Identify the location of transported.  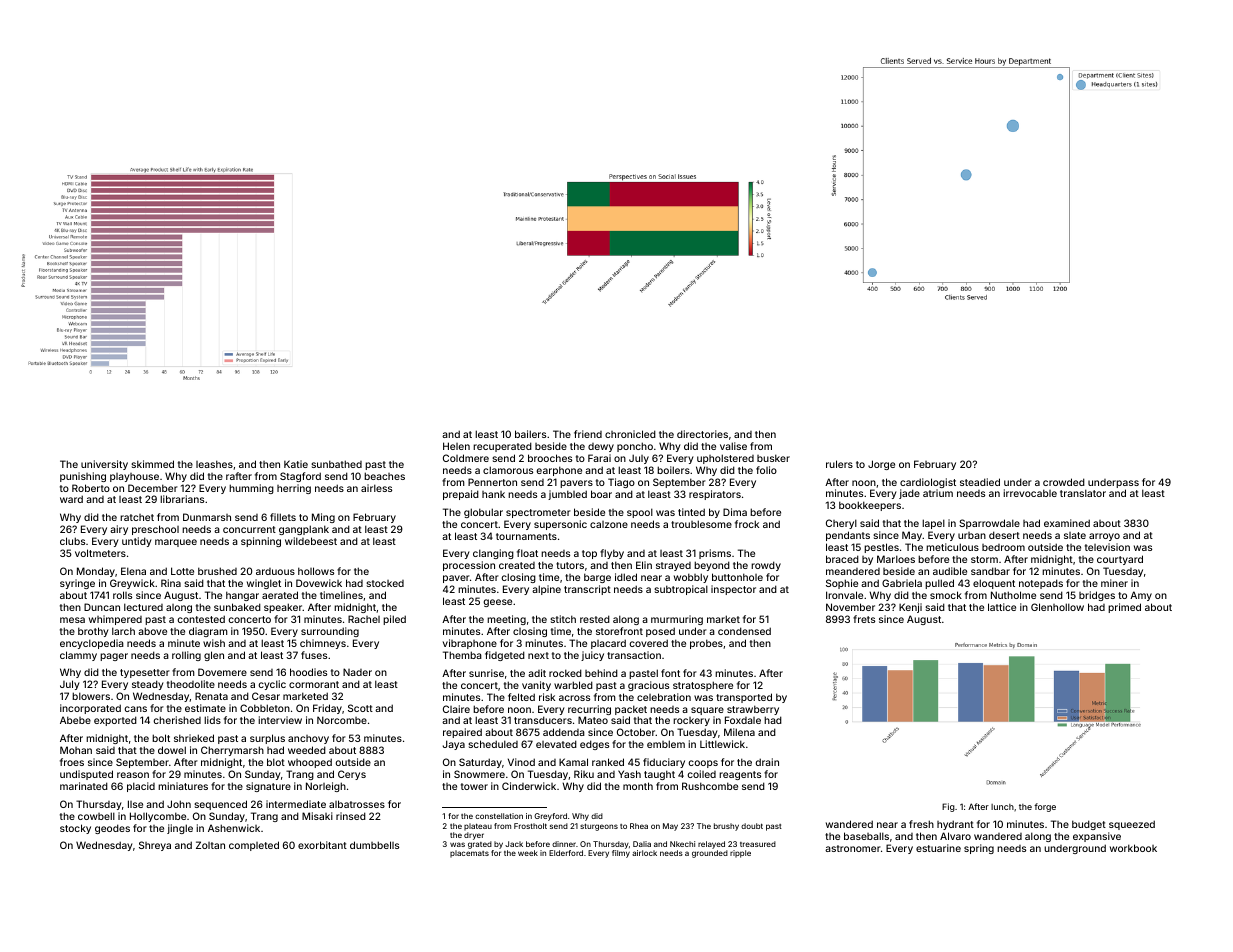
(744, 698).
